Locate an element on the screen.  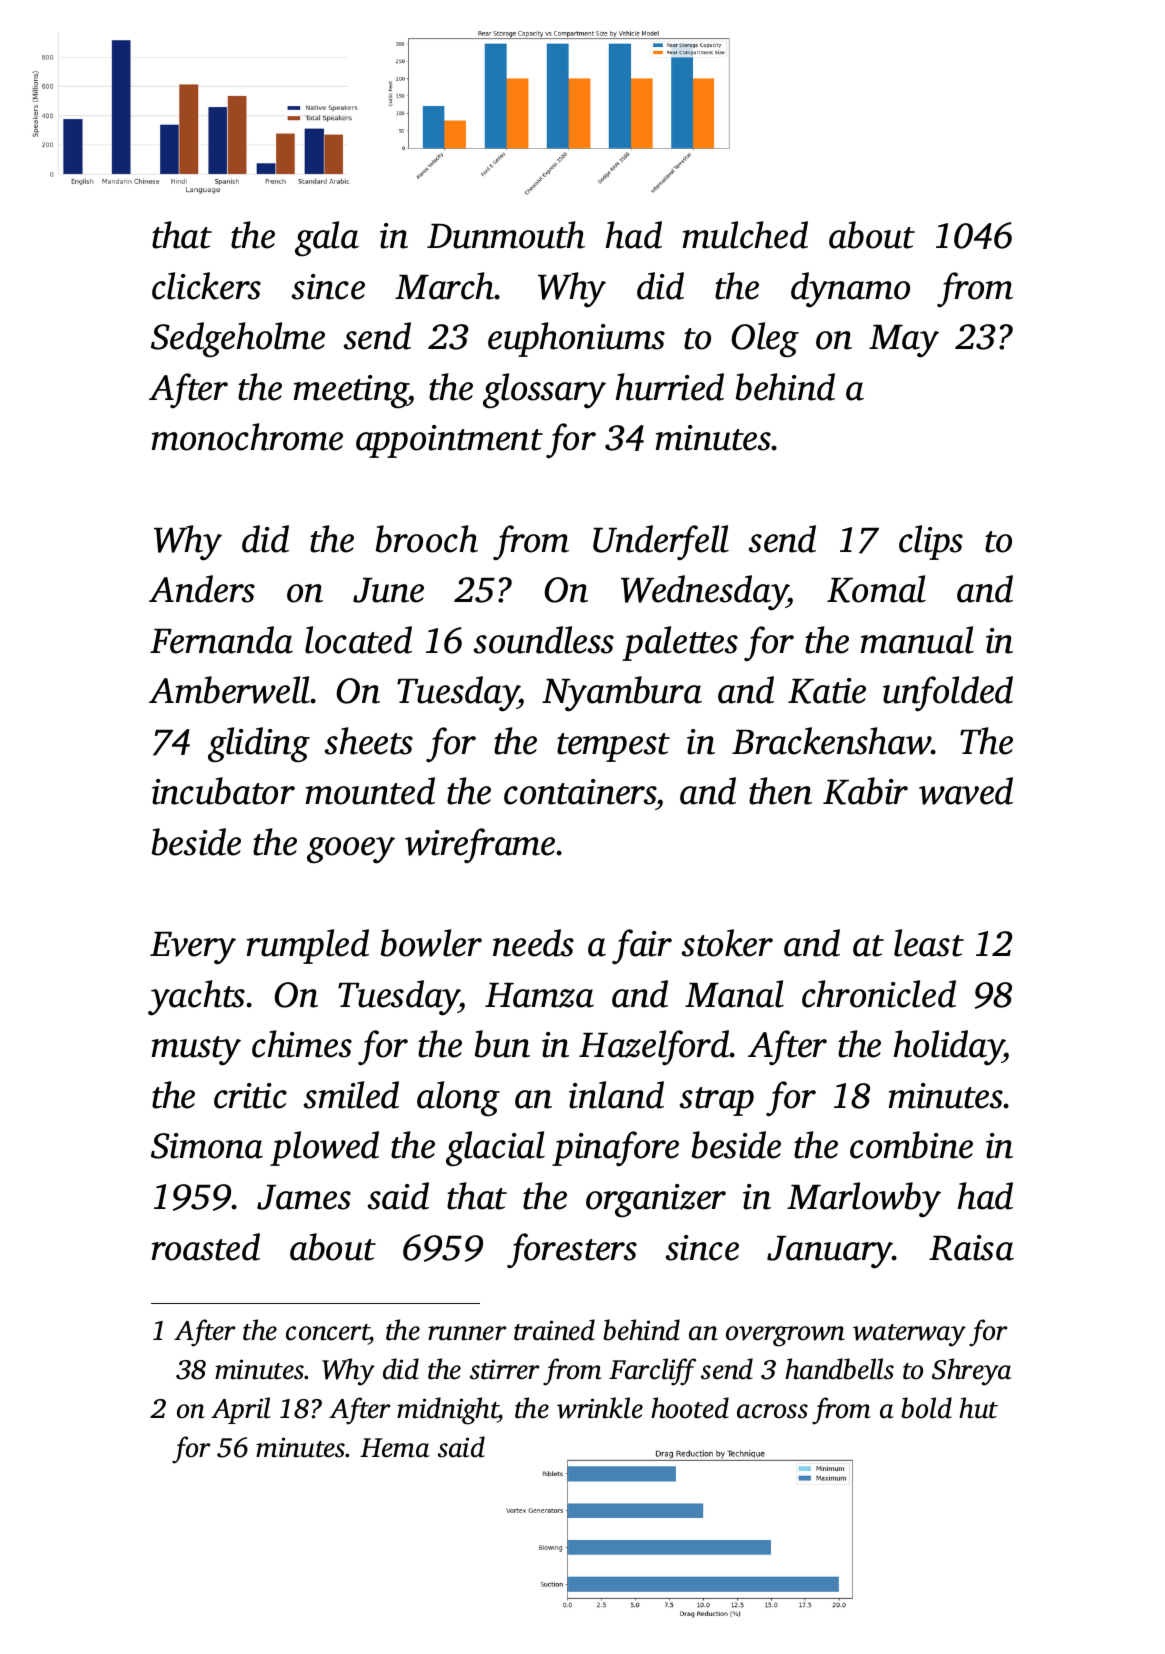
yachts is located at coordinates (196, 998).
